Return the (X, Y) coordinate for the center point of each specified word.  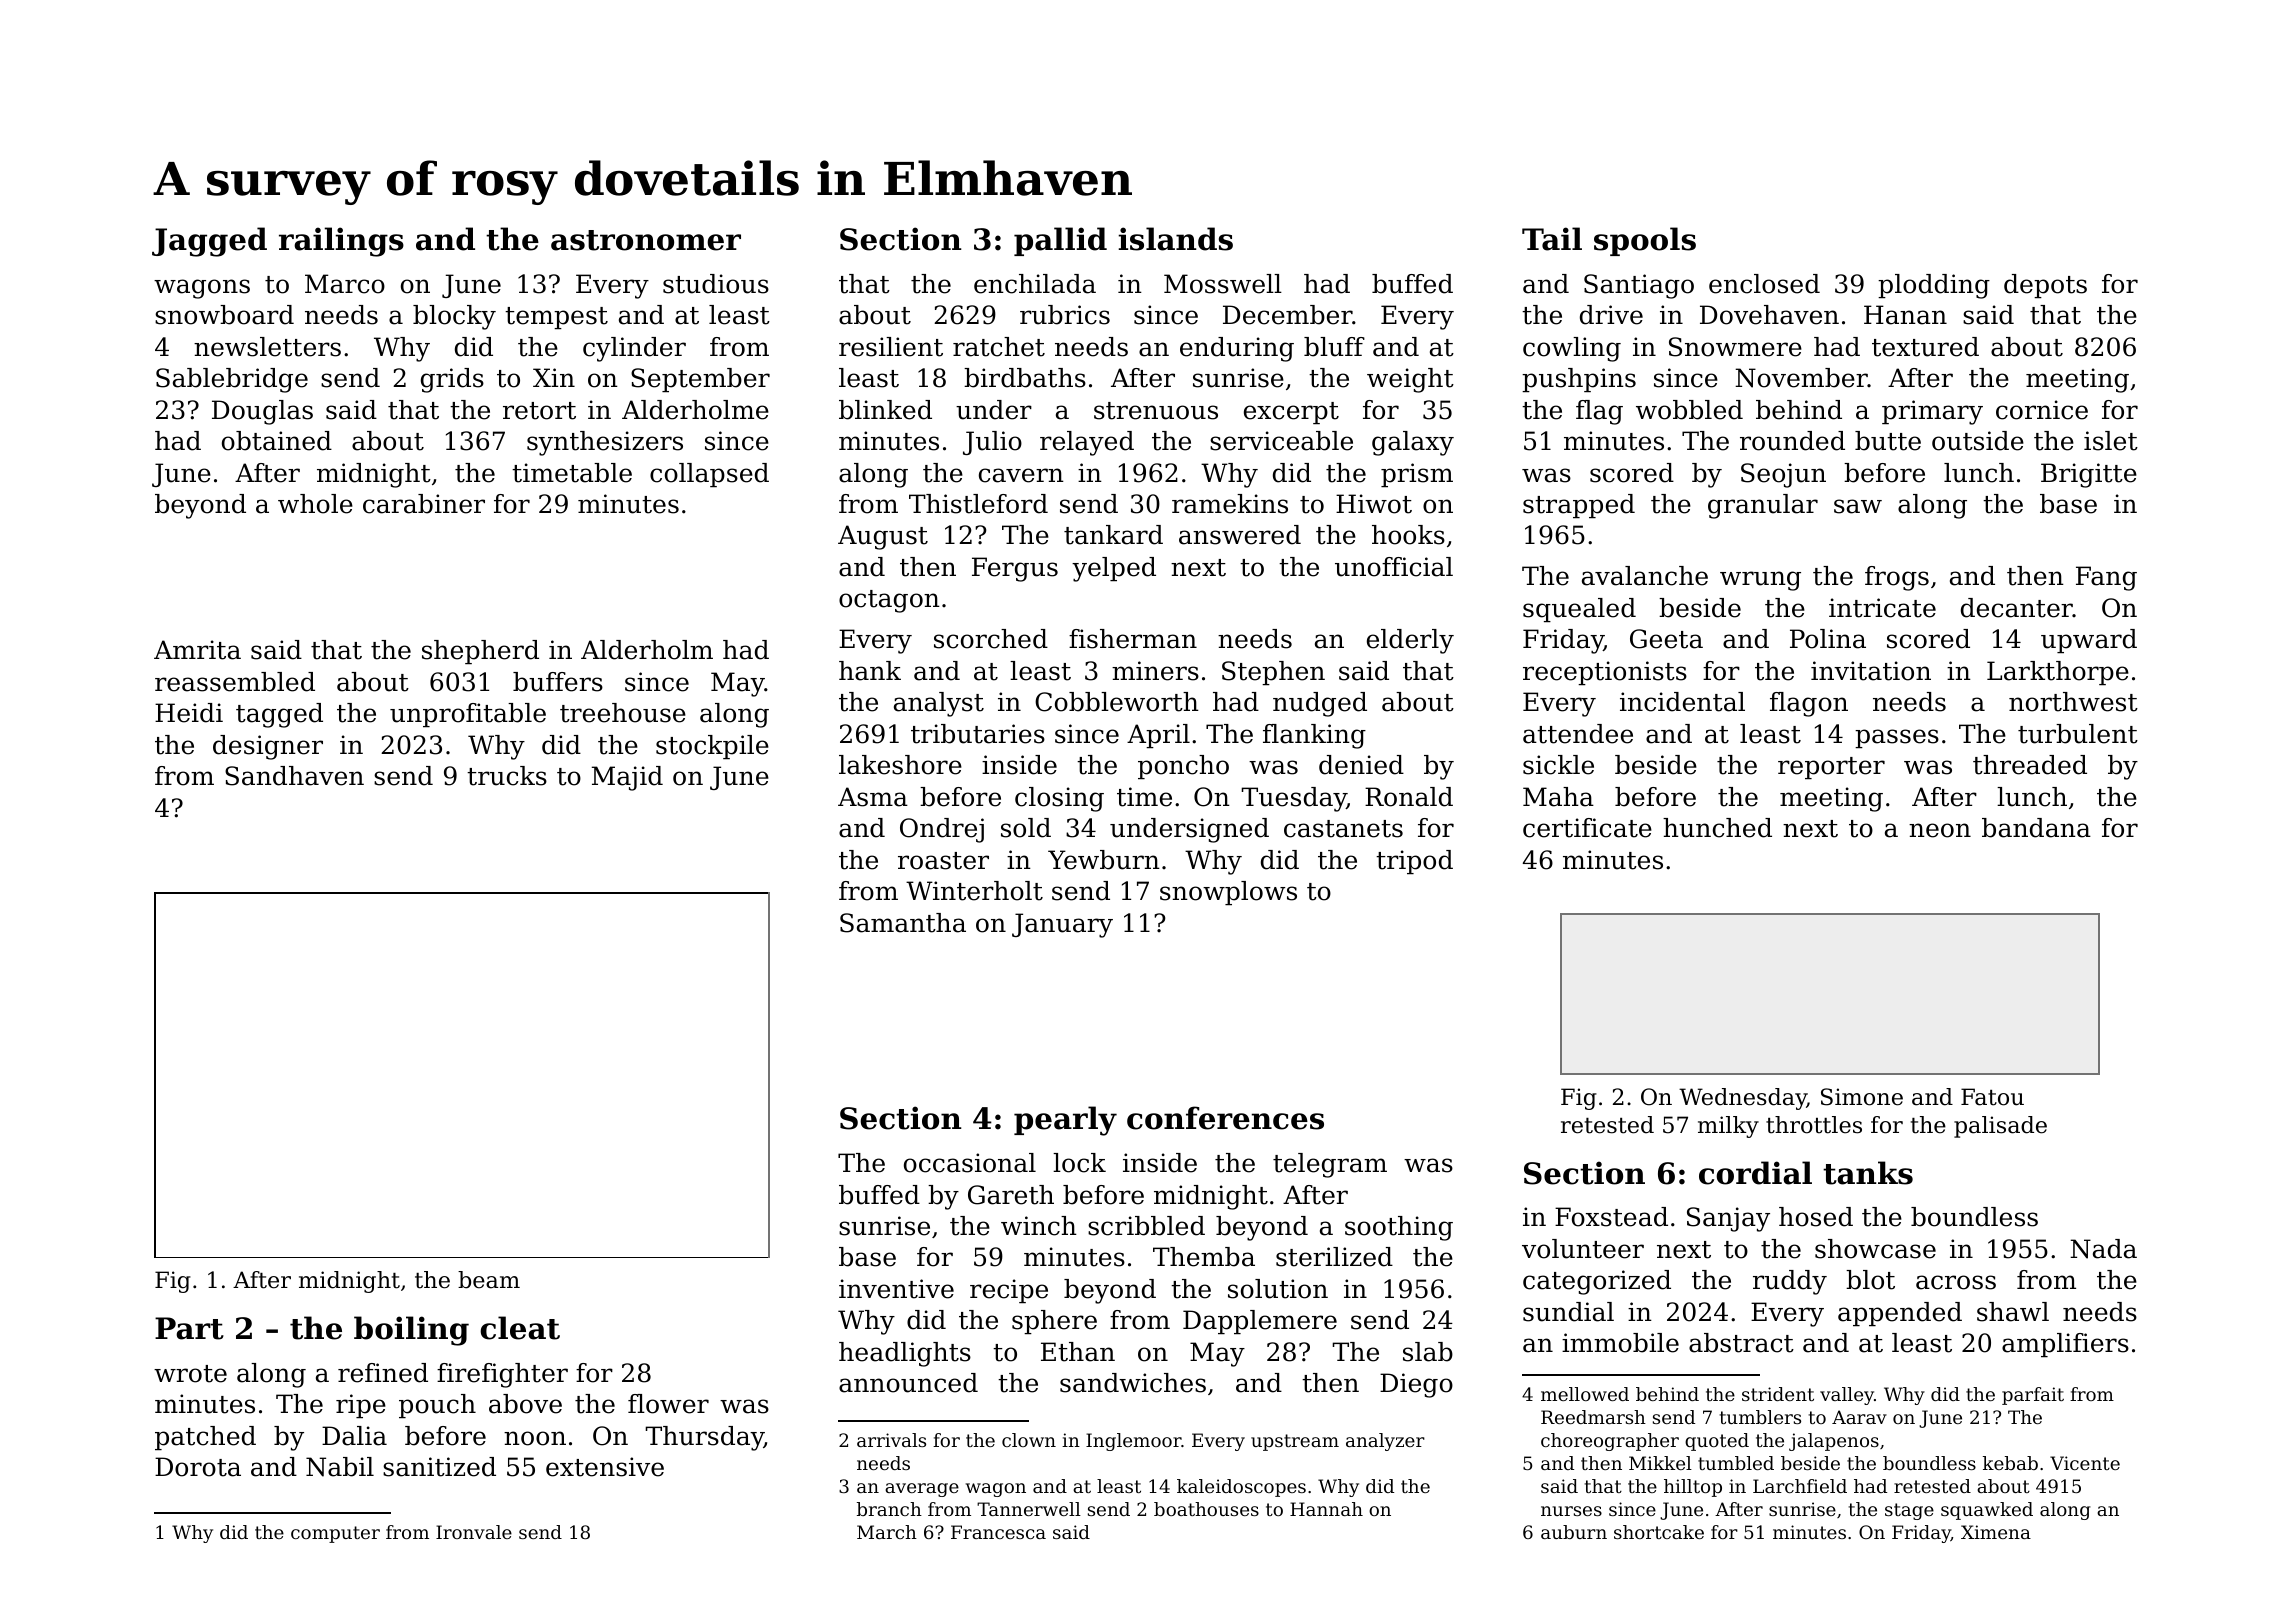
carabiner (424, 504)
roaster (943, 861)
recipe (1009, 1291)
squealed (1579, 610)
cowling (1572, 349)
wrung (1760, 581)
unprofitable (468, 715)
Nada (2103, 1249)
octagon (889, 601)
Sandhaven (294, 776)
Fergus (1015, 569)
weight (1410, 380)
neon (1940, 830)
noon (535, 1438)
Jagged (209, 242)
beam (489, 1280)
